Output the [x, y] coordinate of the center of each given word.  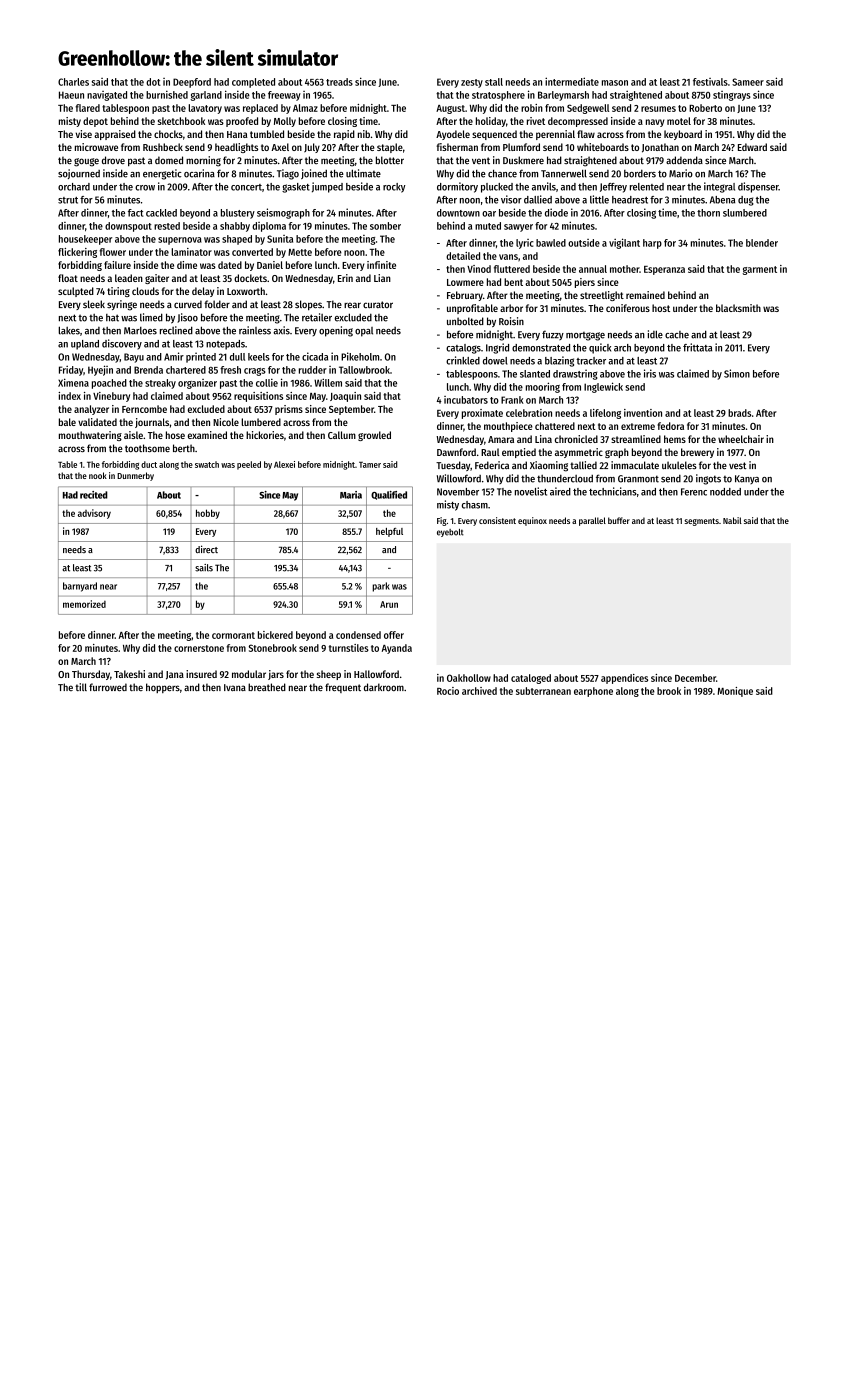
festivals [710, 82]
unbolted [465, 321]
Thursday [91, 675]
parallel [592, 521]
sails [204, 568]
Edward [752, 147]
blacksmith [738, 308]
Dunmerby [135, 476]
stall [494, 82]
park [381, 587]
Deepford [192, 83]
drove [113, 160]
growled [374, 436]
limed [151, 317]
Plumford [521, 147]
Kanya [747, 479]
